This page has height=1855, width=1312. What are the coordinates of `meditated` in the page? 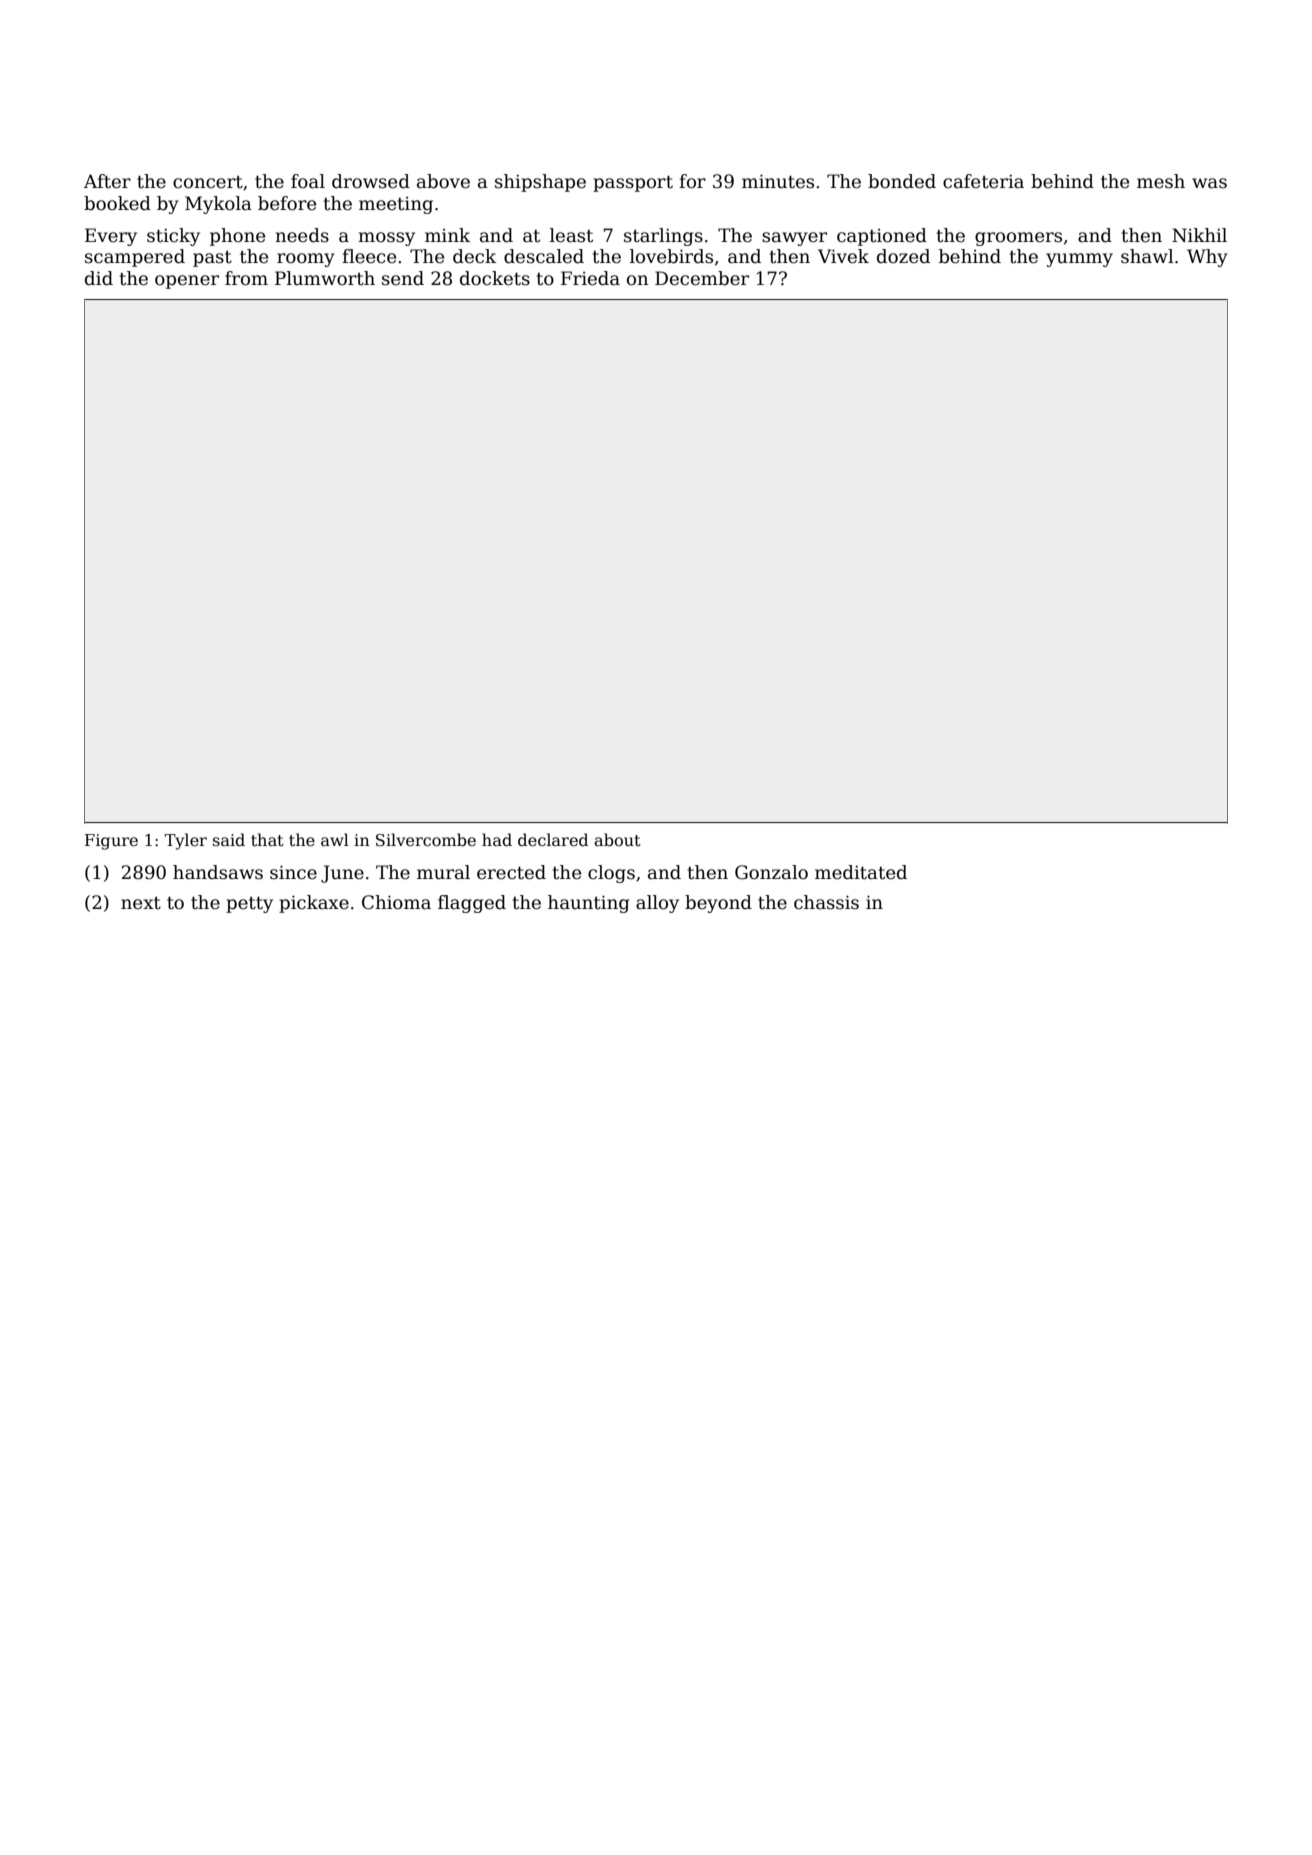 It's located at (861, 872).
